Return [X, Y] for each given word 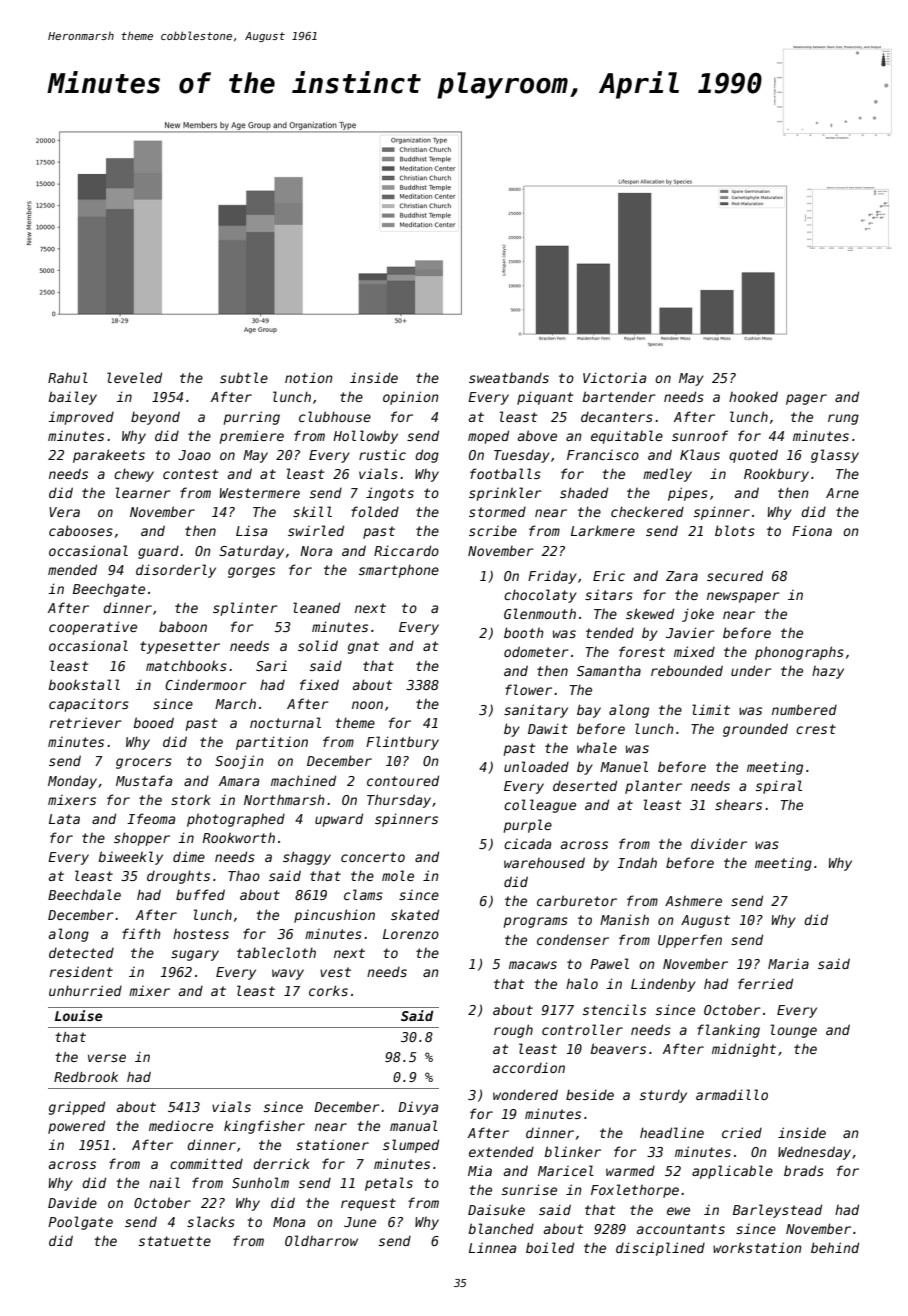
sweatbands [509, 378]
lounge [794, 1031]
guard [158, 552]
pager [806, 399]
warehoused [544, 862]
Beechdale [84, 894]
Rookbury [776, 475]
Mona [289, 1222]
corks [328, 990]
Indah [637, 862]
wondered [525, 1094]
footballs [505, 473]
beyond [155, 418]
